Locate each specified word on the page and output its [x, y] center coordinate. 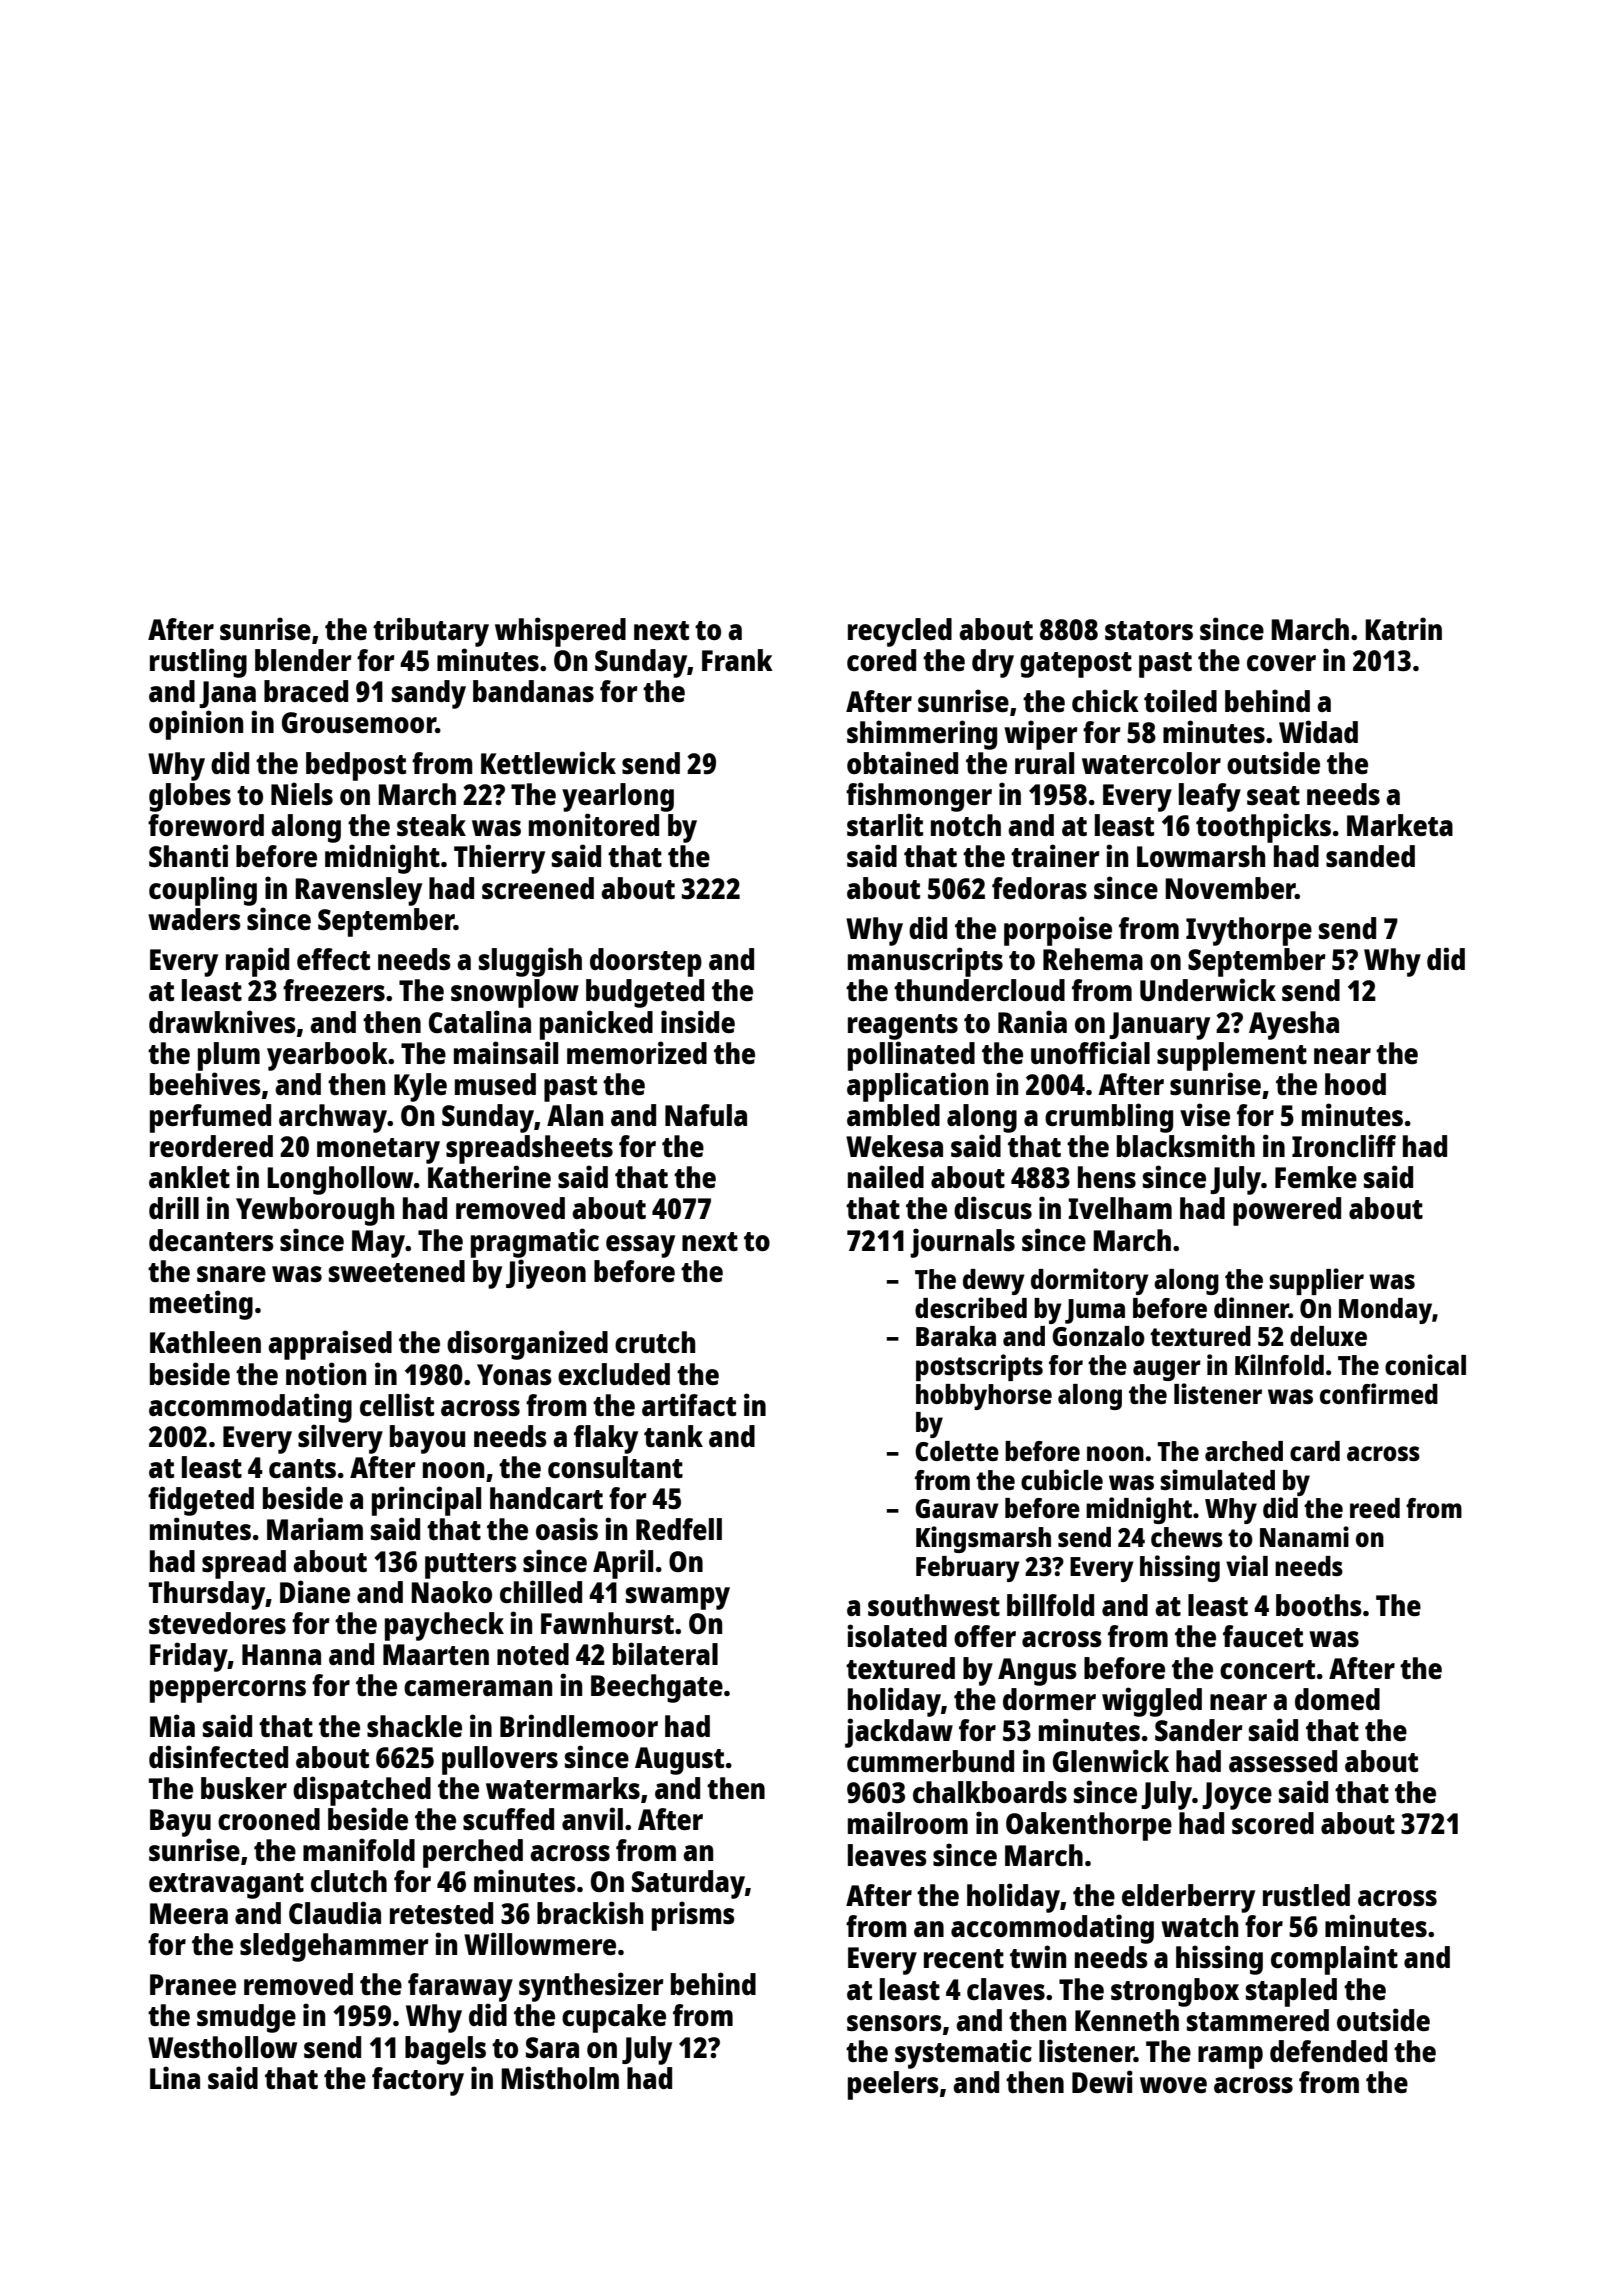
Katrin [1403, 628]
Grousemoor [359, 722]
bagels [445, 2050]
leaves [887, 1855]
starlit [885, 824]
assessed [1283, 1761]
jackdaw [899, 1733]
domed [1337, 1699]
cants [302, 1468]
